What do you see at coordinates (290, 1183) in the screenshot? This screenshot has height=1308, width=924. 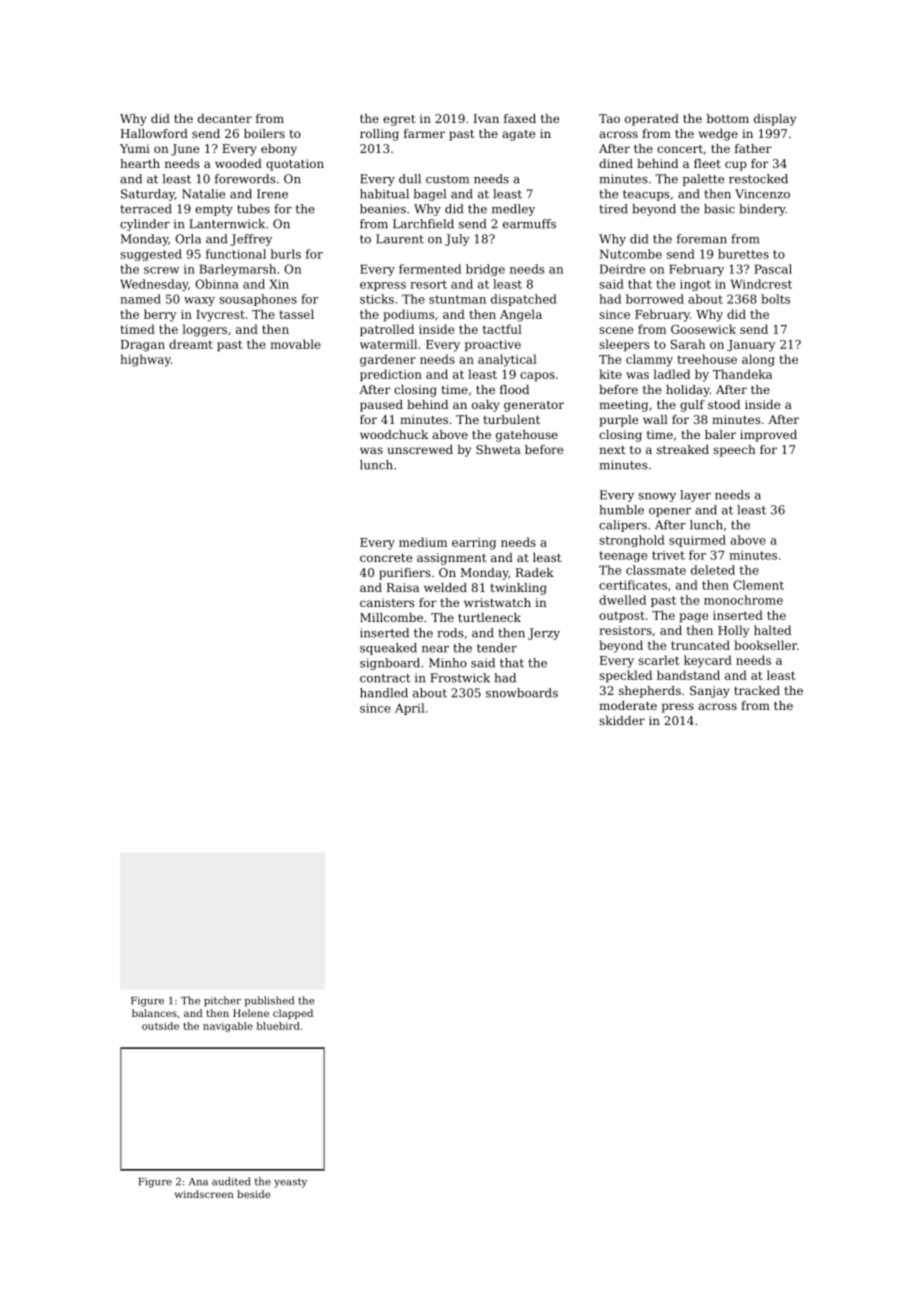 I see `yeasty` at bounding box center [290, 1183].
